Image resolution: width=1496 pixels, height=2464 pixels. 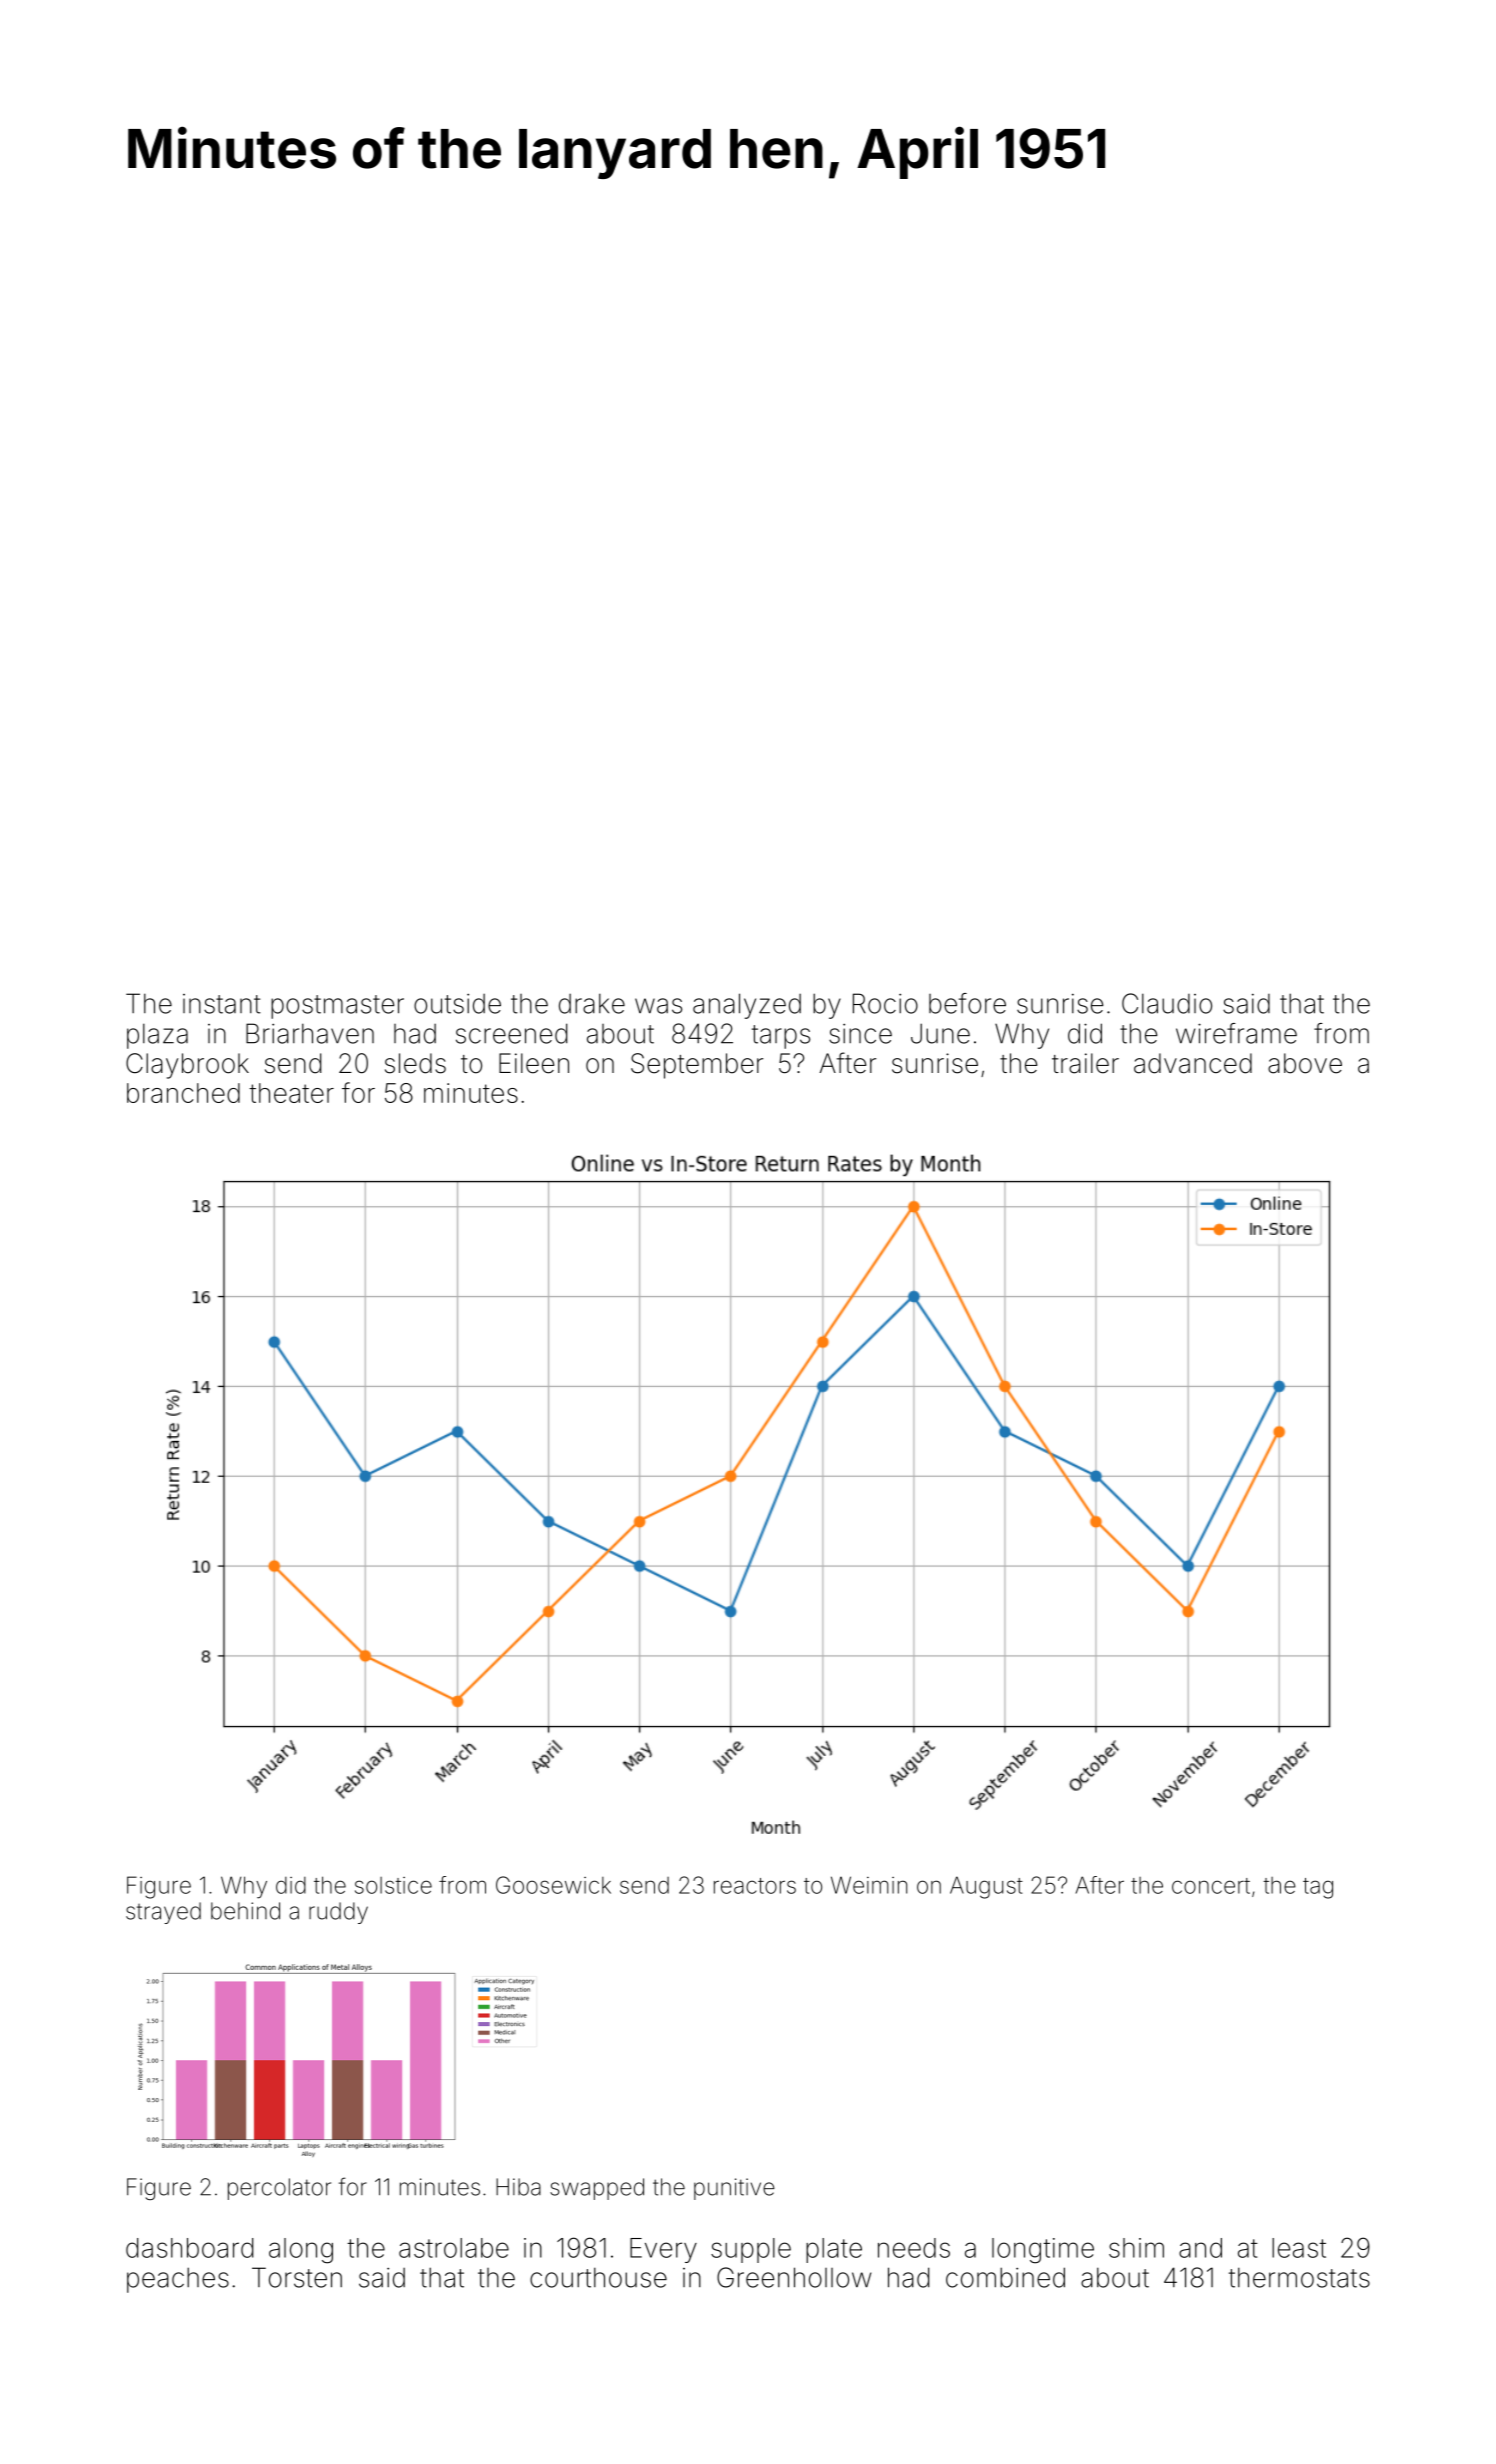 I want to click on concert, so click(x=1211, y=1886).
